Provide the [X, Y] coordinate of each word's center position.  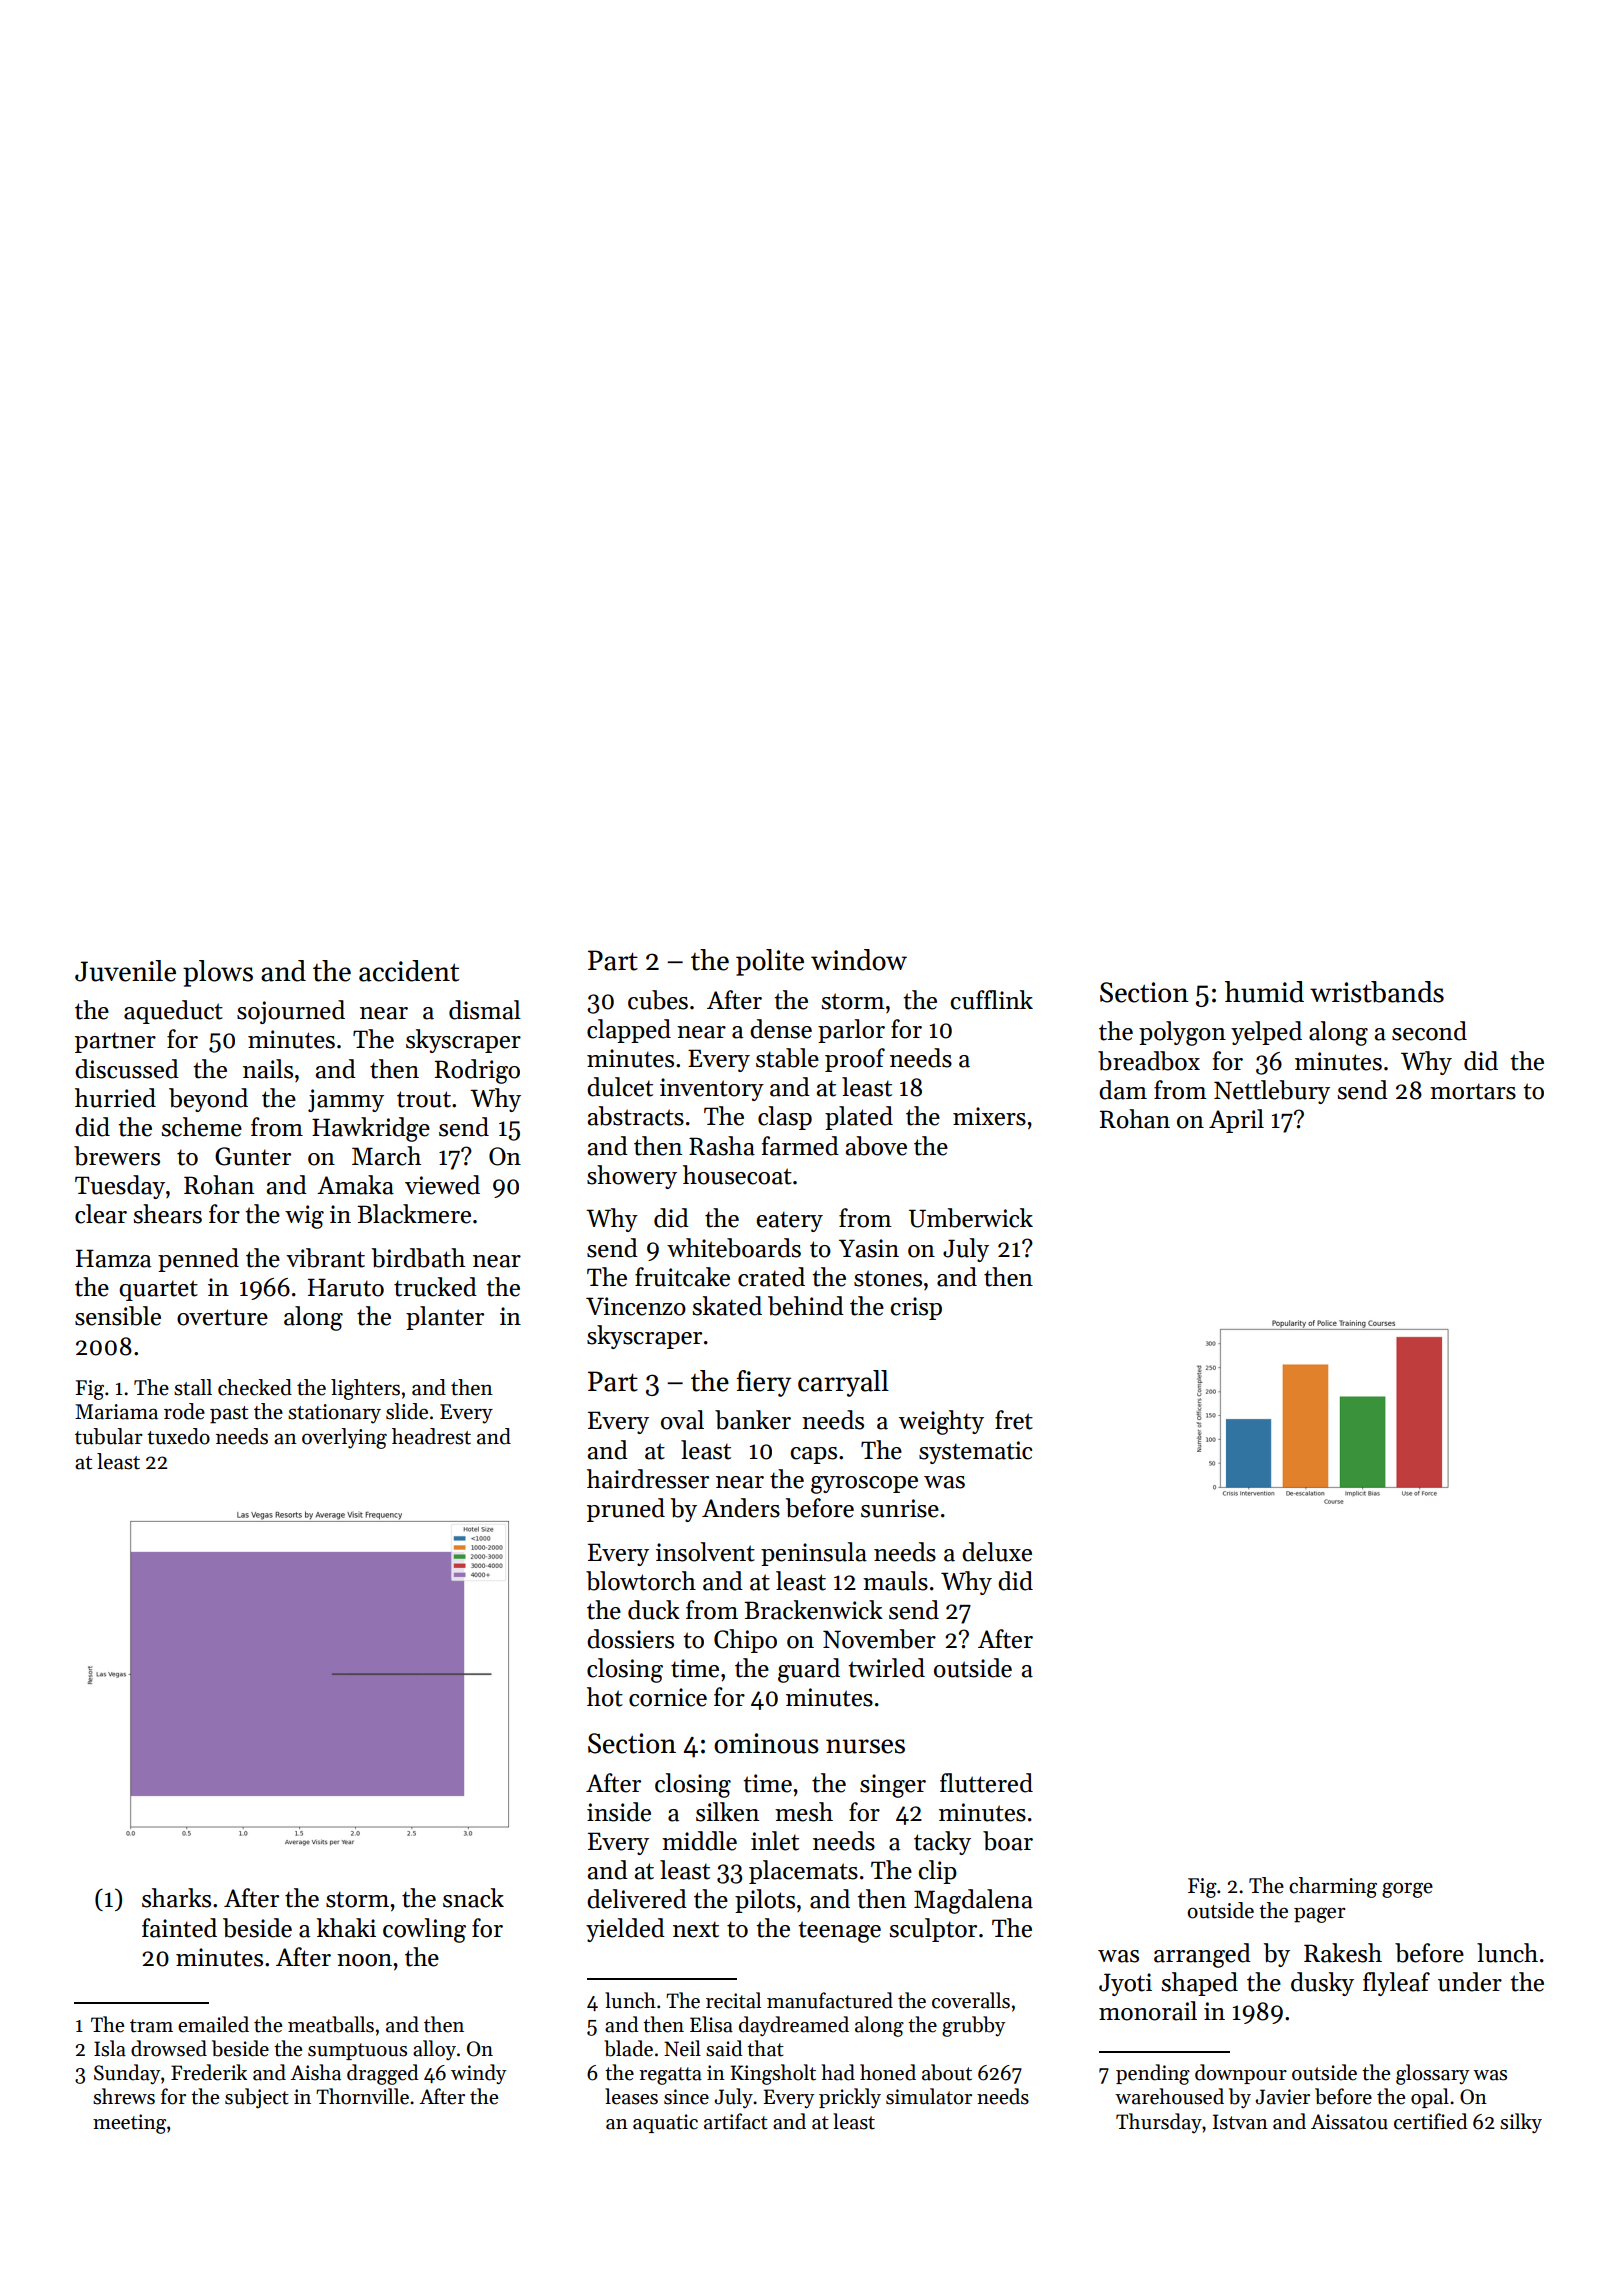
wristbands [1377, 992]
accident [409, 971]
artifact [736, 2121]
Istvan [1240, 2122]
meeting [129, 2124]
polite [770, 962]
